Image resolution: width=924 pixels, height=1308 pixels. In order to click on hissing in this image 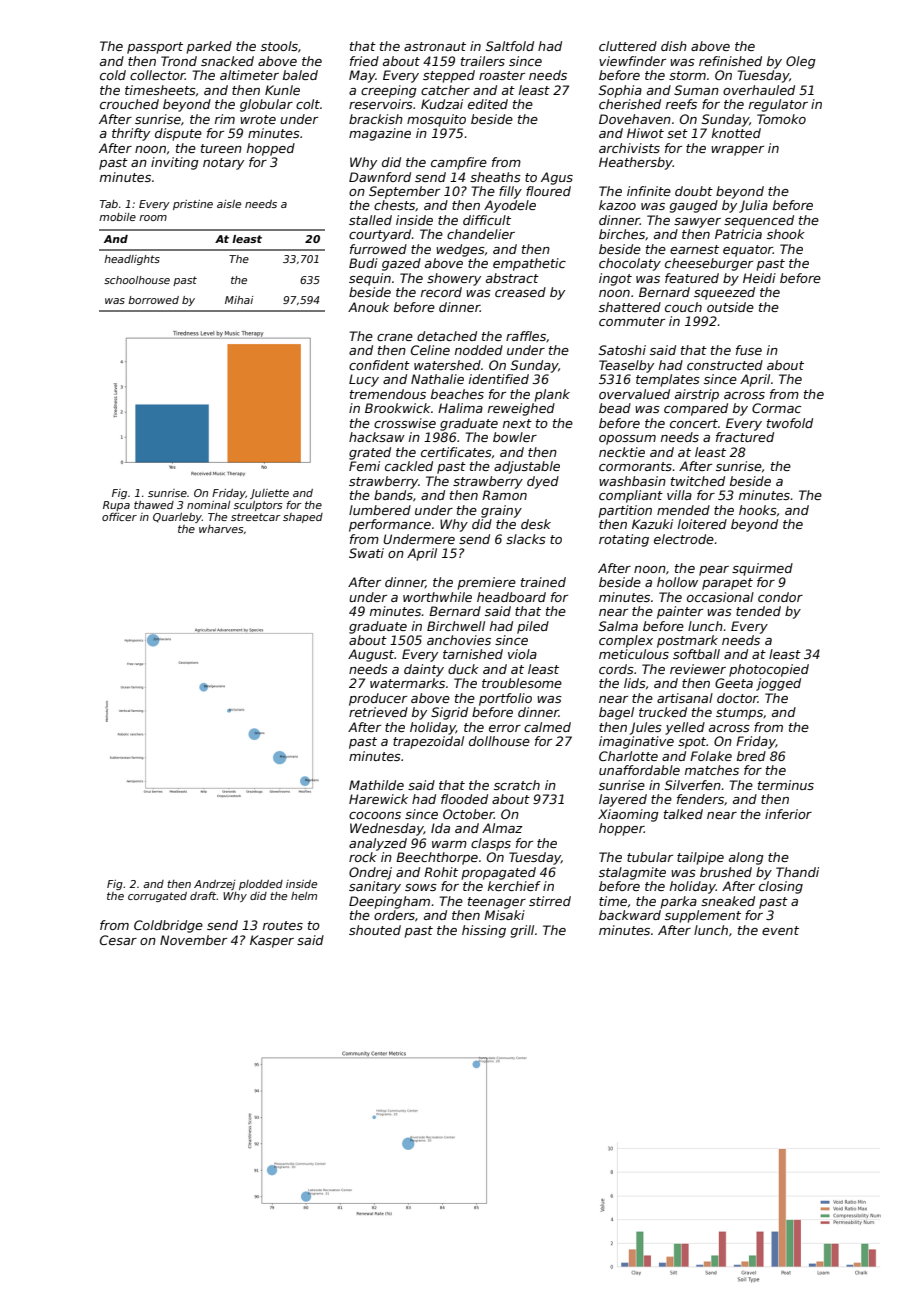, I will do `click(484, 931)`.
